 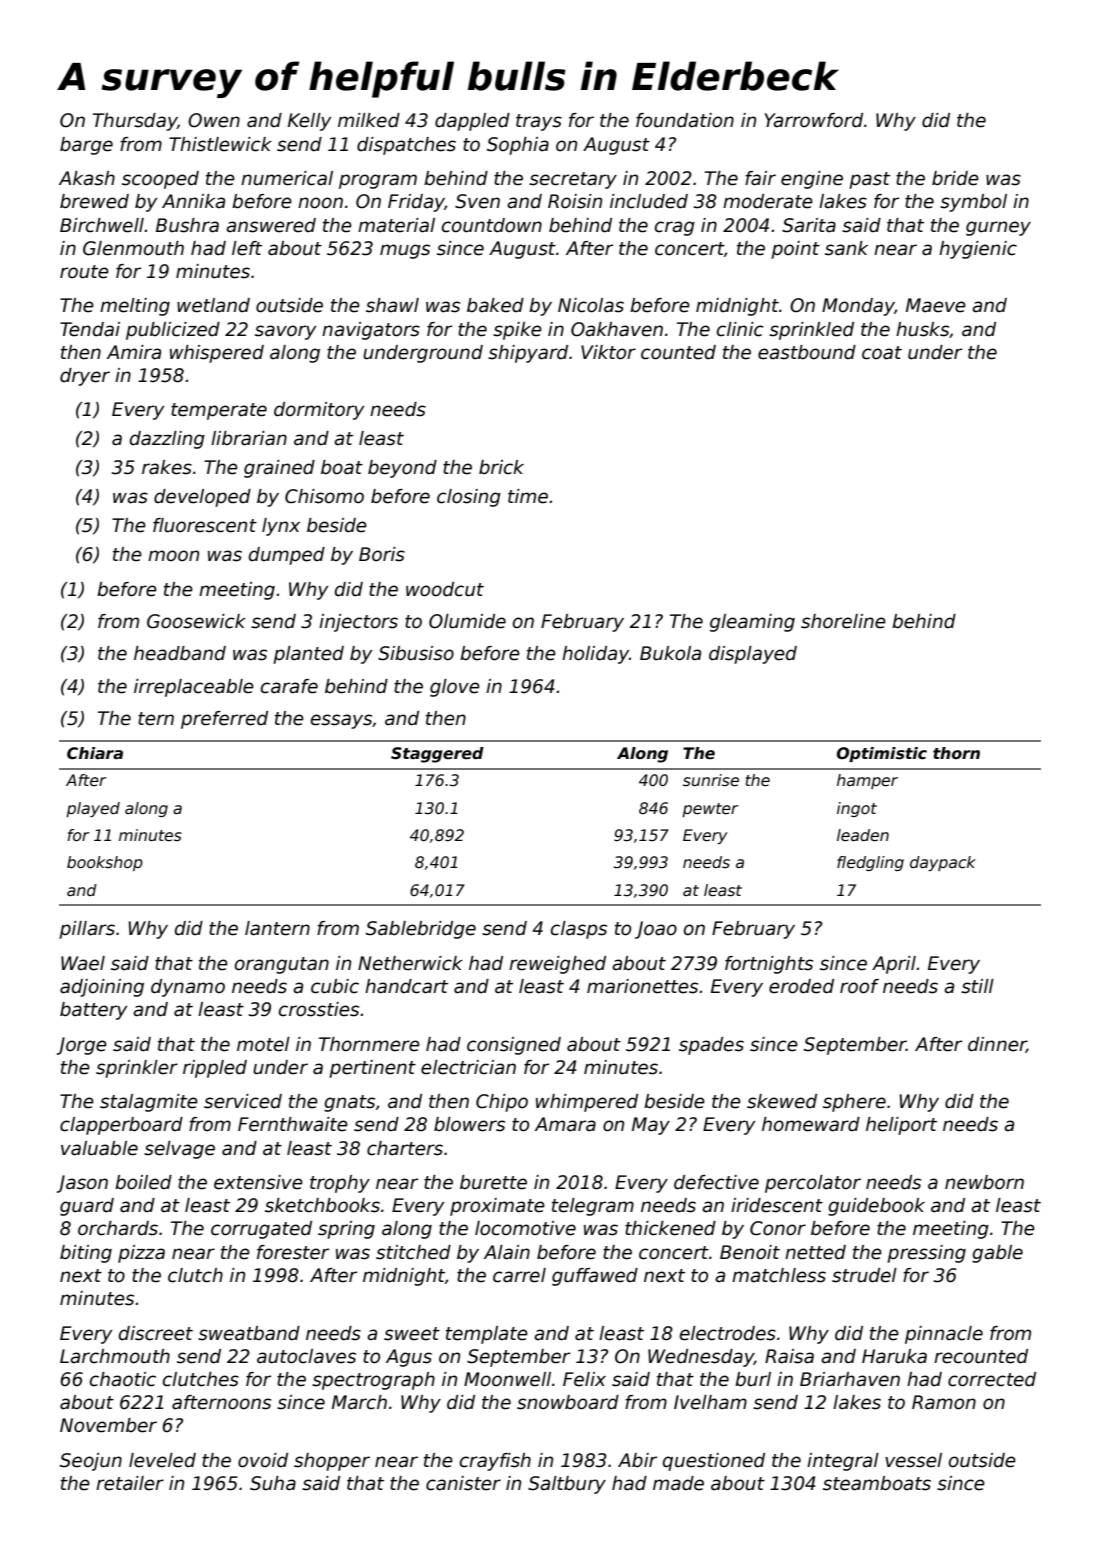 What do you see at coordinates (309, 122) in the document?
I see `Kelly` at bounding box center [309, 122].
